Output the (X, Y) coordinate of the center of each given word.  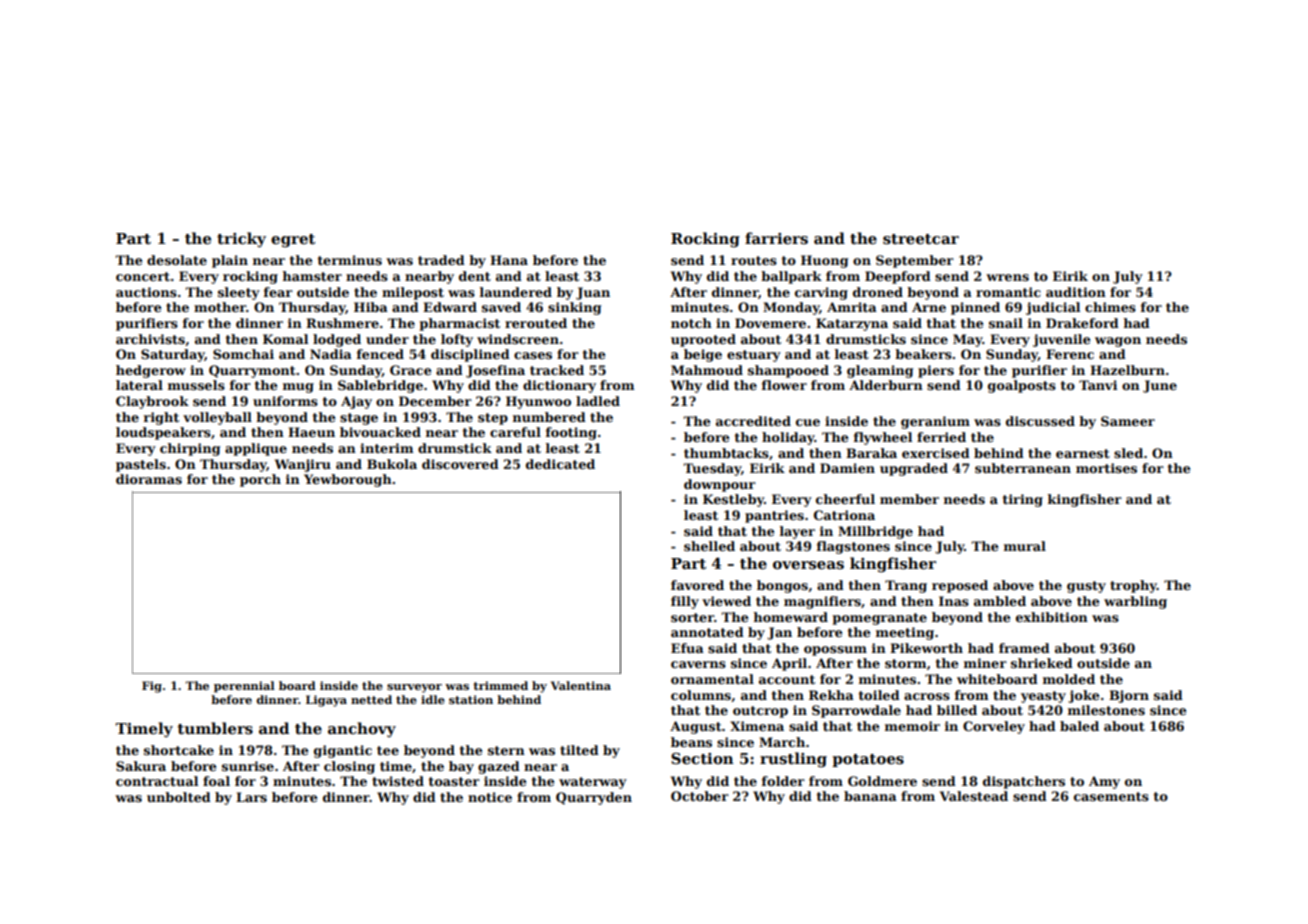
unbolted (179, 797)
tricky (241, 240)
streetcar (921, 239)
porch (260, 480)
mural (1025, 546)
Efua (687, 648)
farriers (776, 238)
